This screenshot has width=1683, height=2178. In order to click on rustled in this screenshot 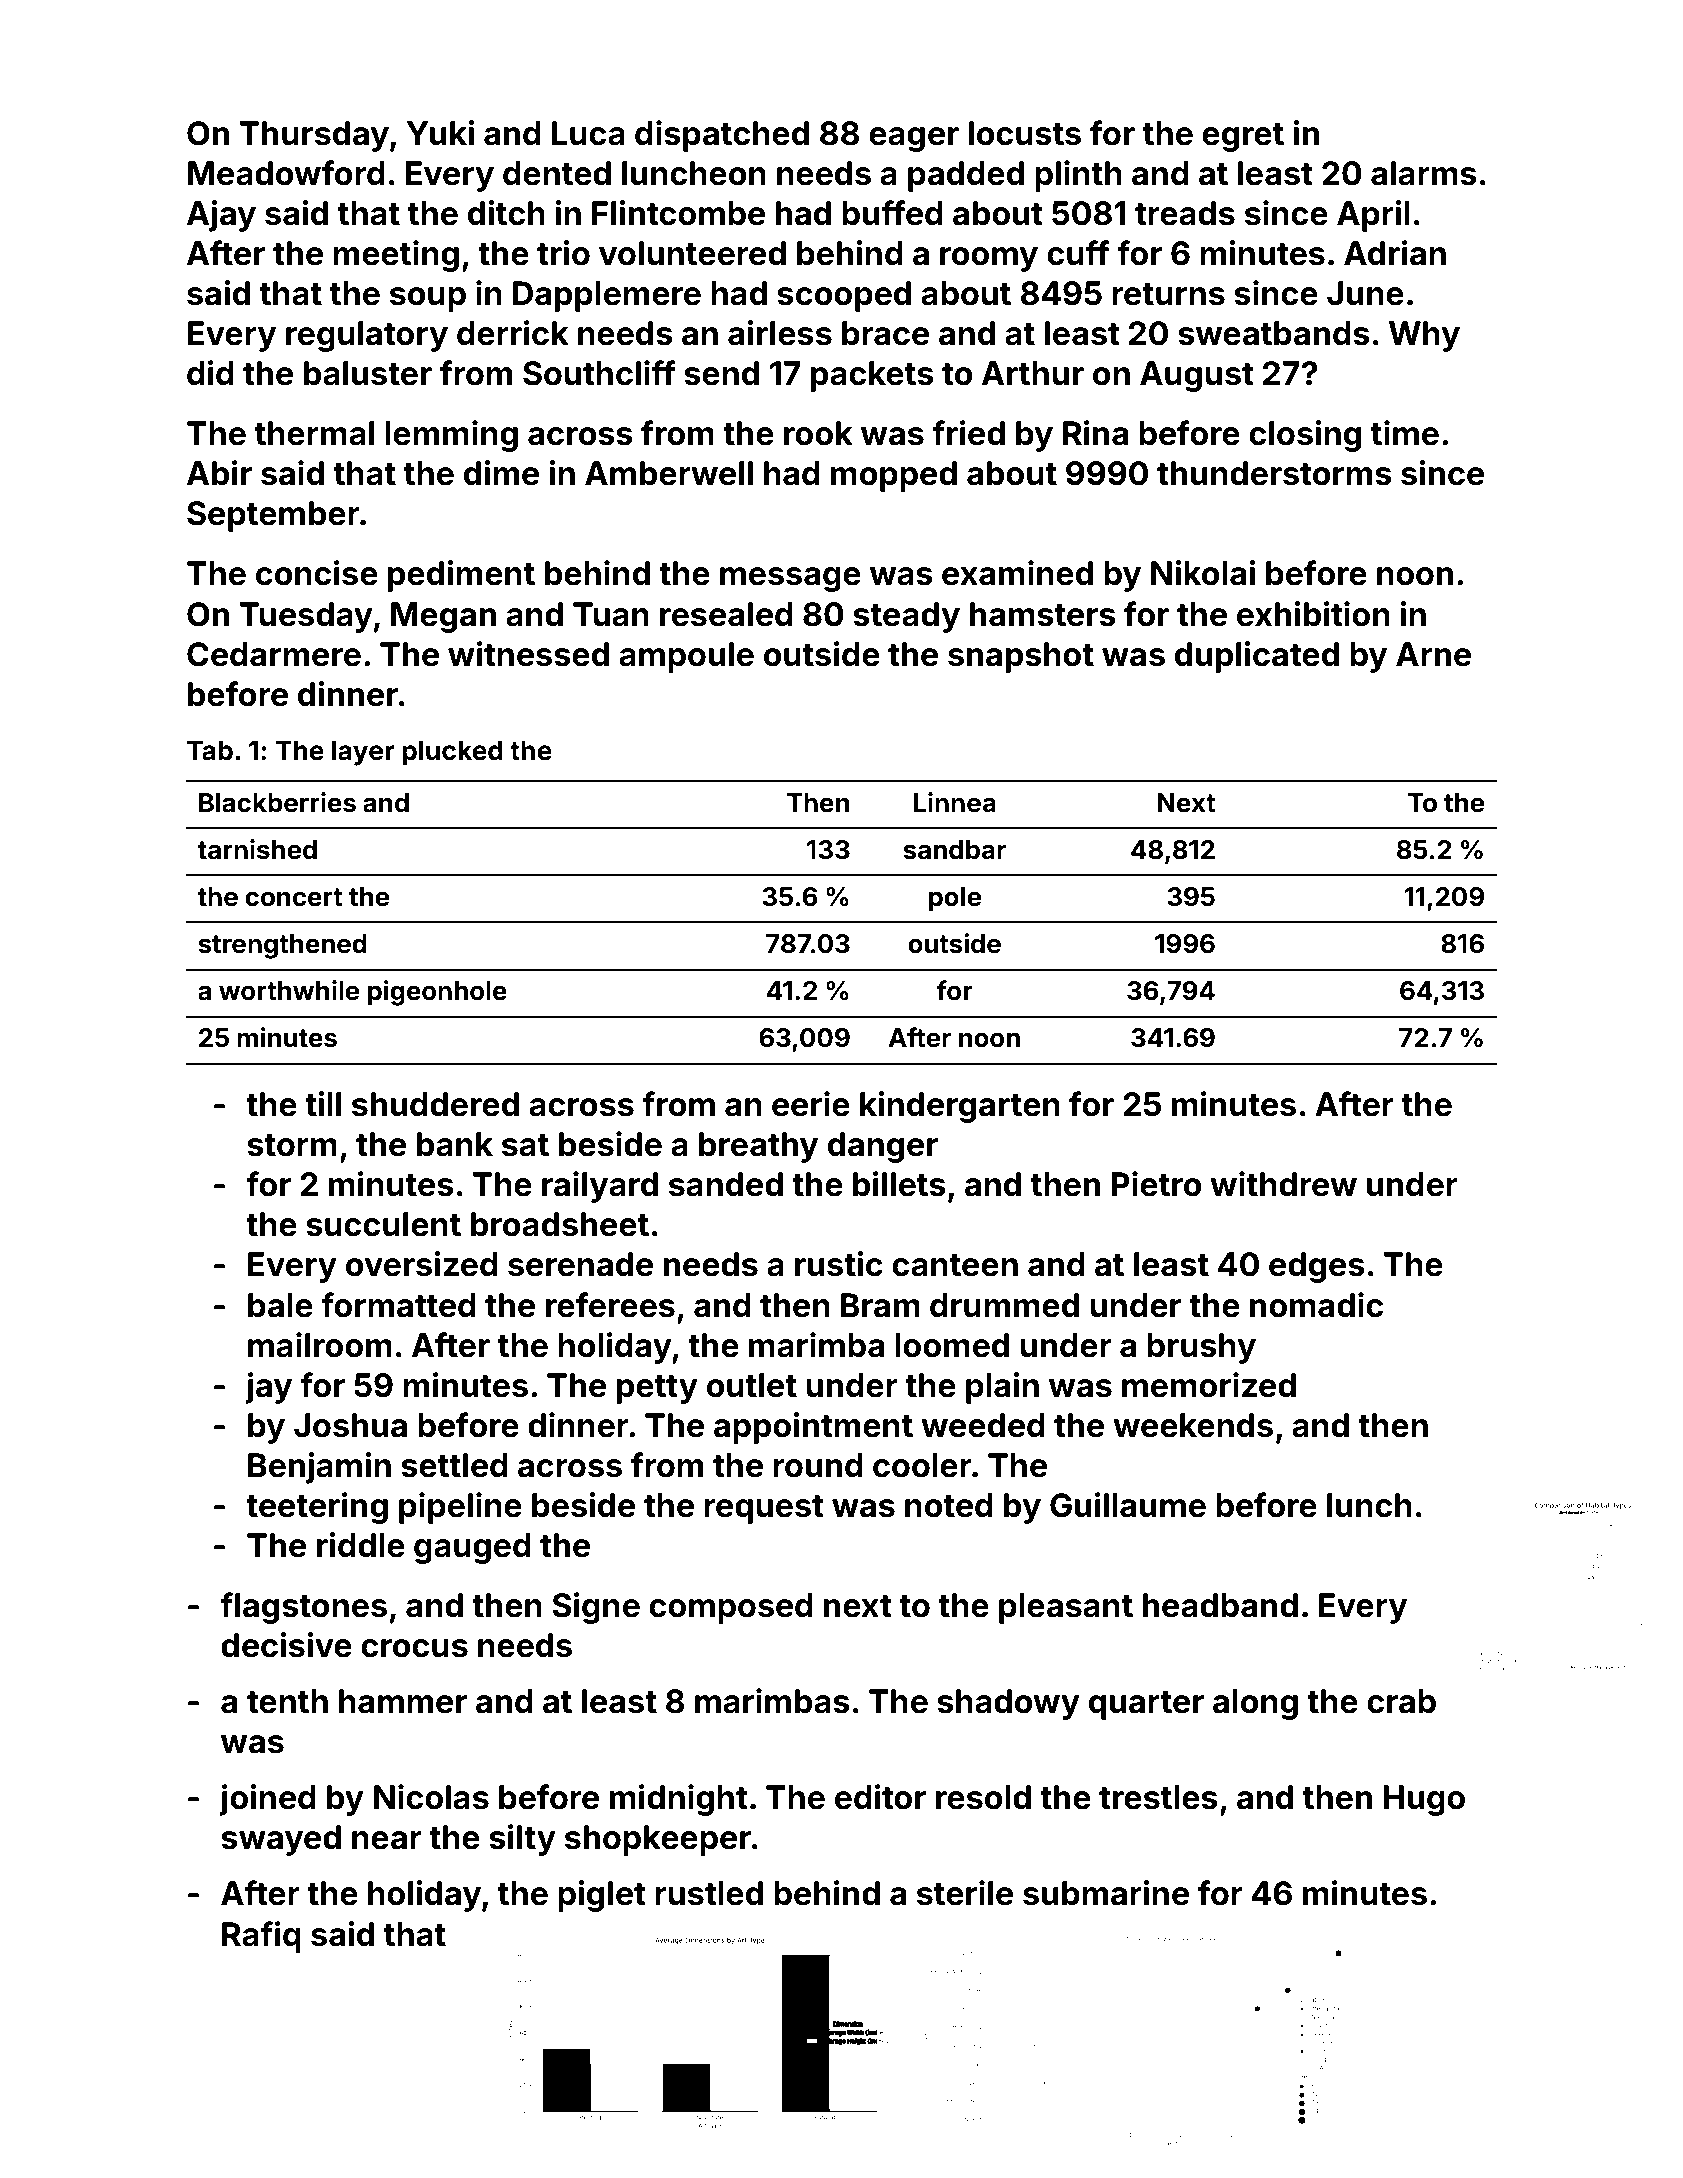, I will do `click(709, 1893)`.
